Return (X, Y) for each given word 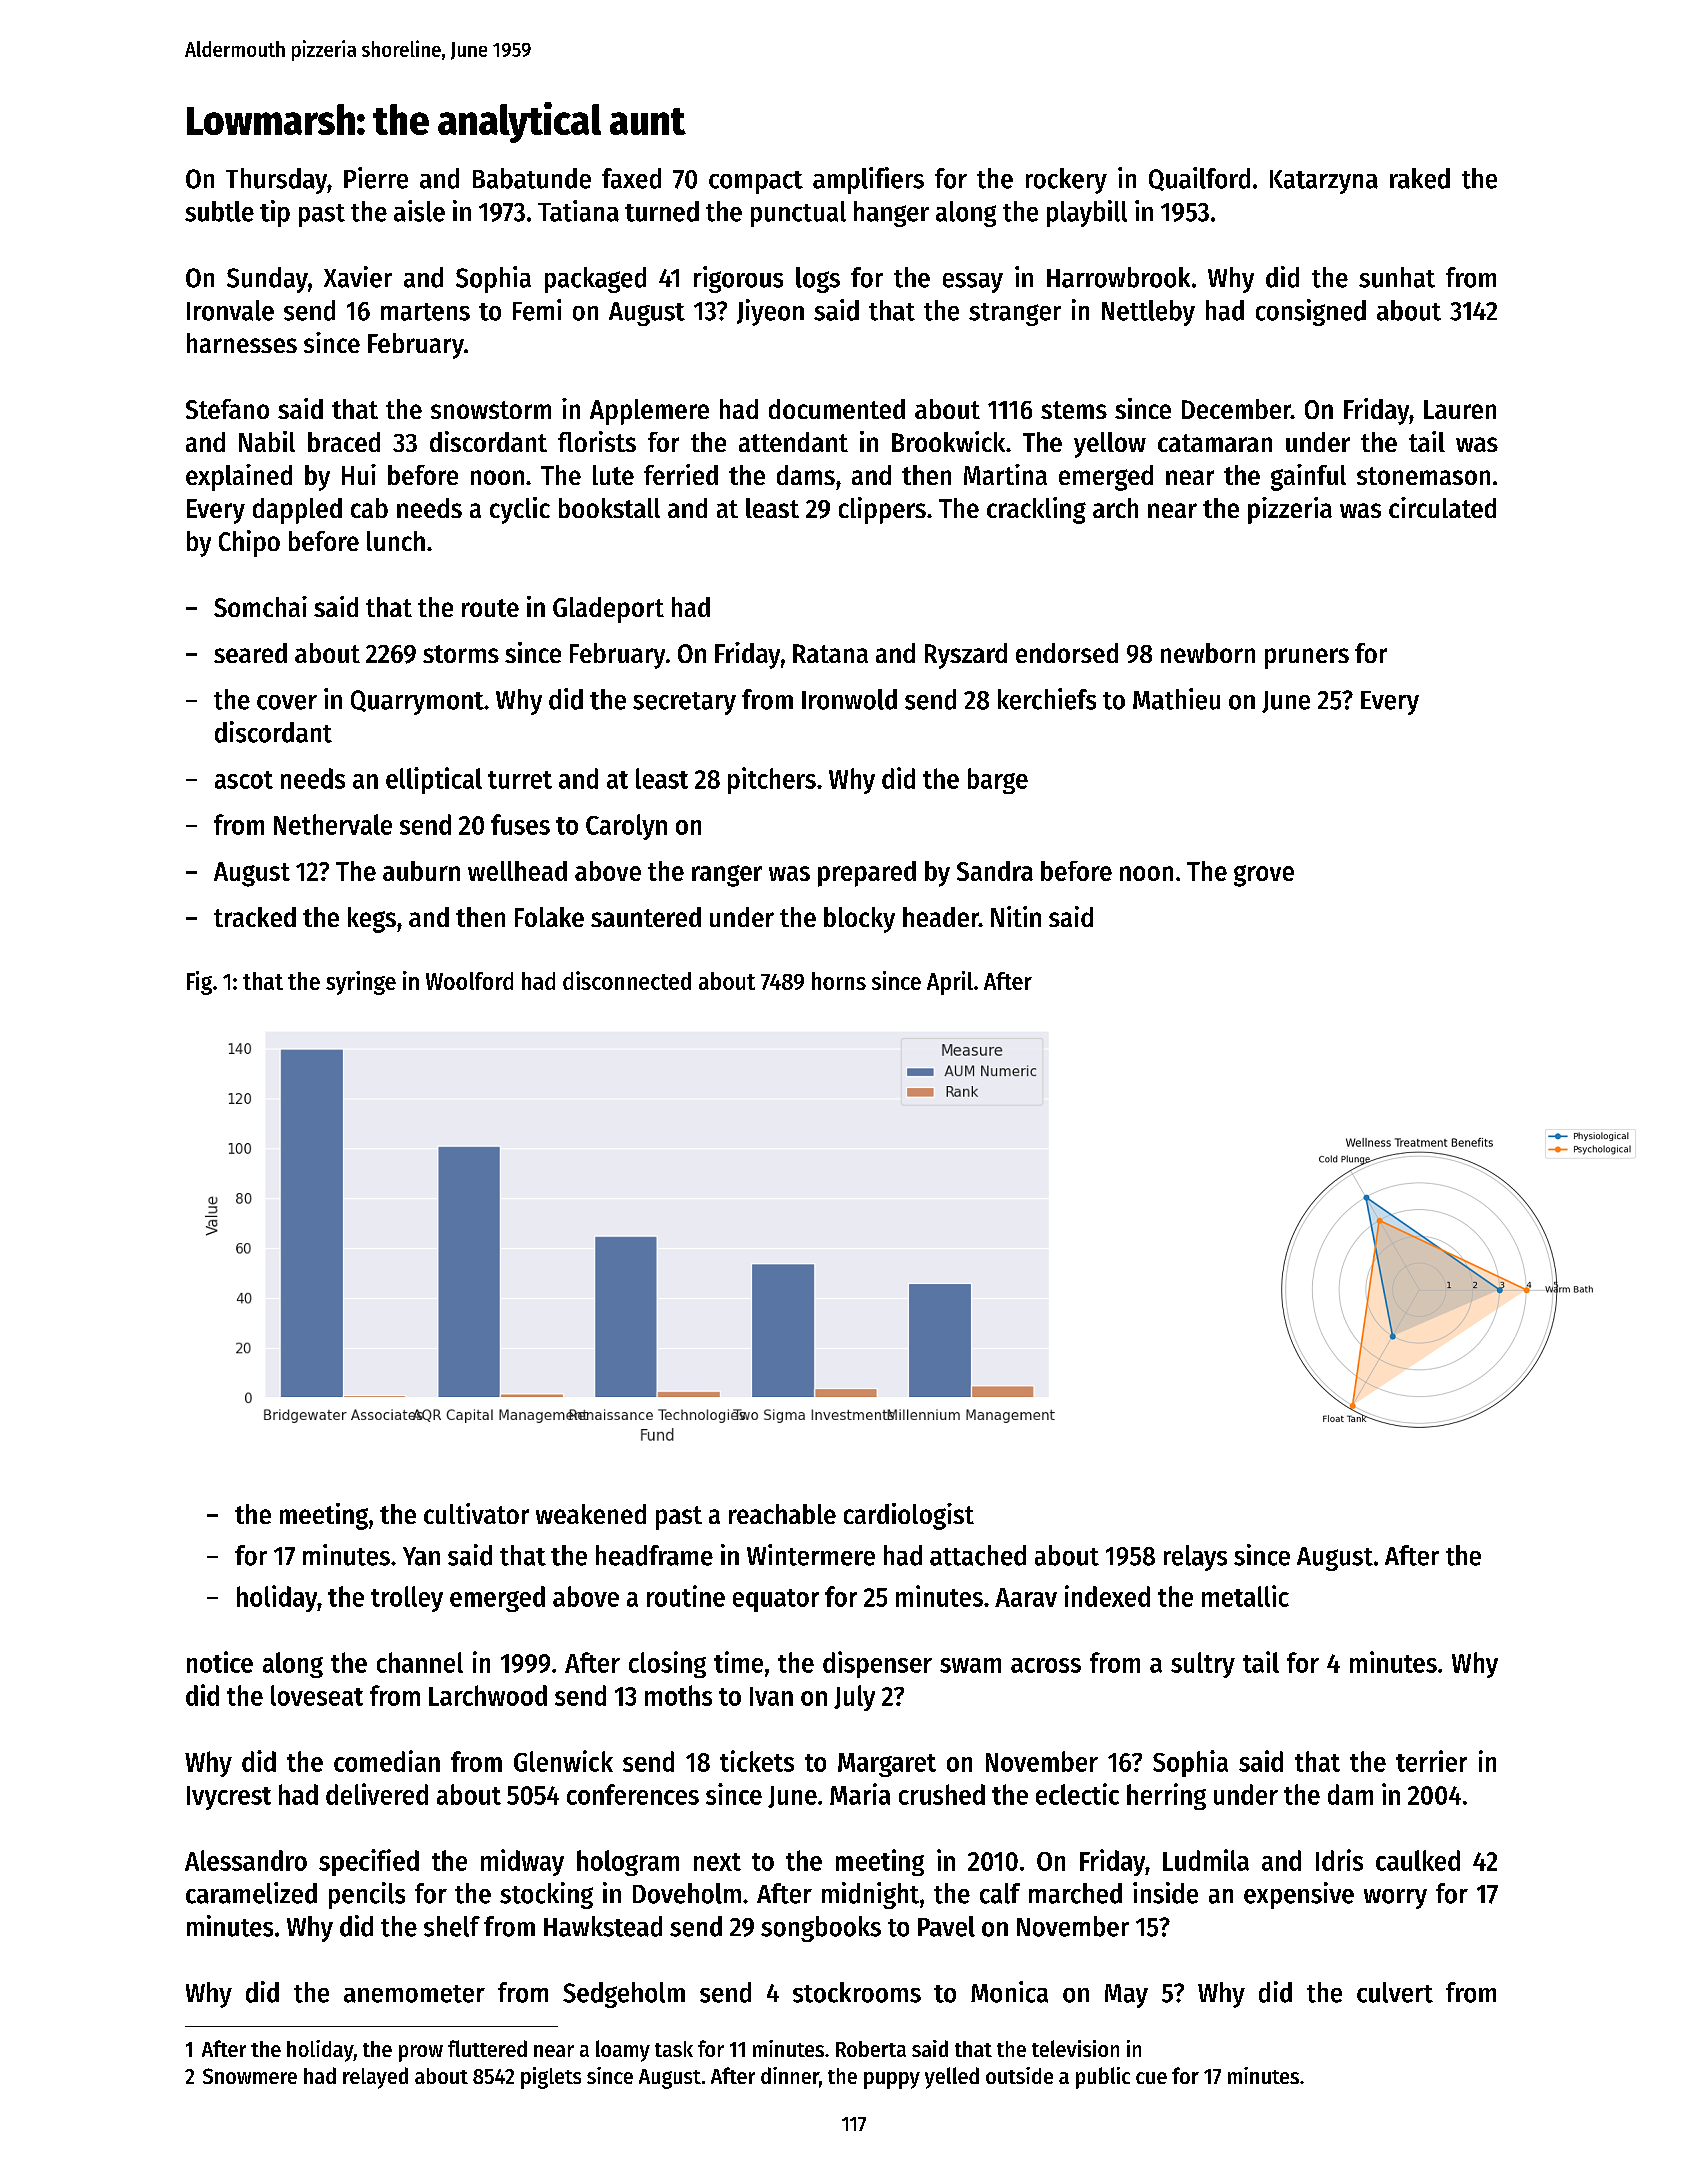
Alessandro (246, 1860)
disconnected (627, 980)
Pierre (376, 178)
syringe (361, 983)
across (1046, 1665)
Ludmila (1206, 1860)
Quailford (1199, 179)
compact (756, 182)
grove (1264, 876)
